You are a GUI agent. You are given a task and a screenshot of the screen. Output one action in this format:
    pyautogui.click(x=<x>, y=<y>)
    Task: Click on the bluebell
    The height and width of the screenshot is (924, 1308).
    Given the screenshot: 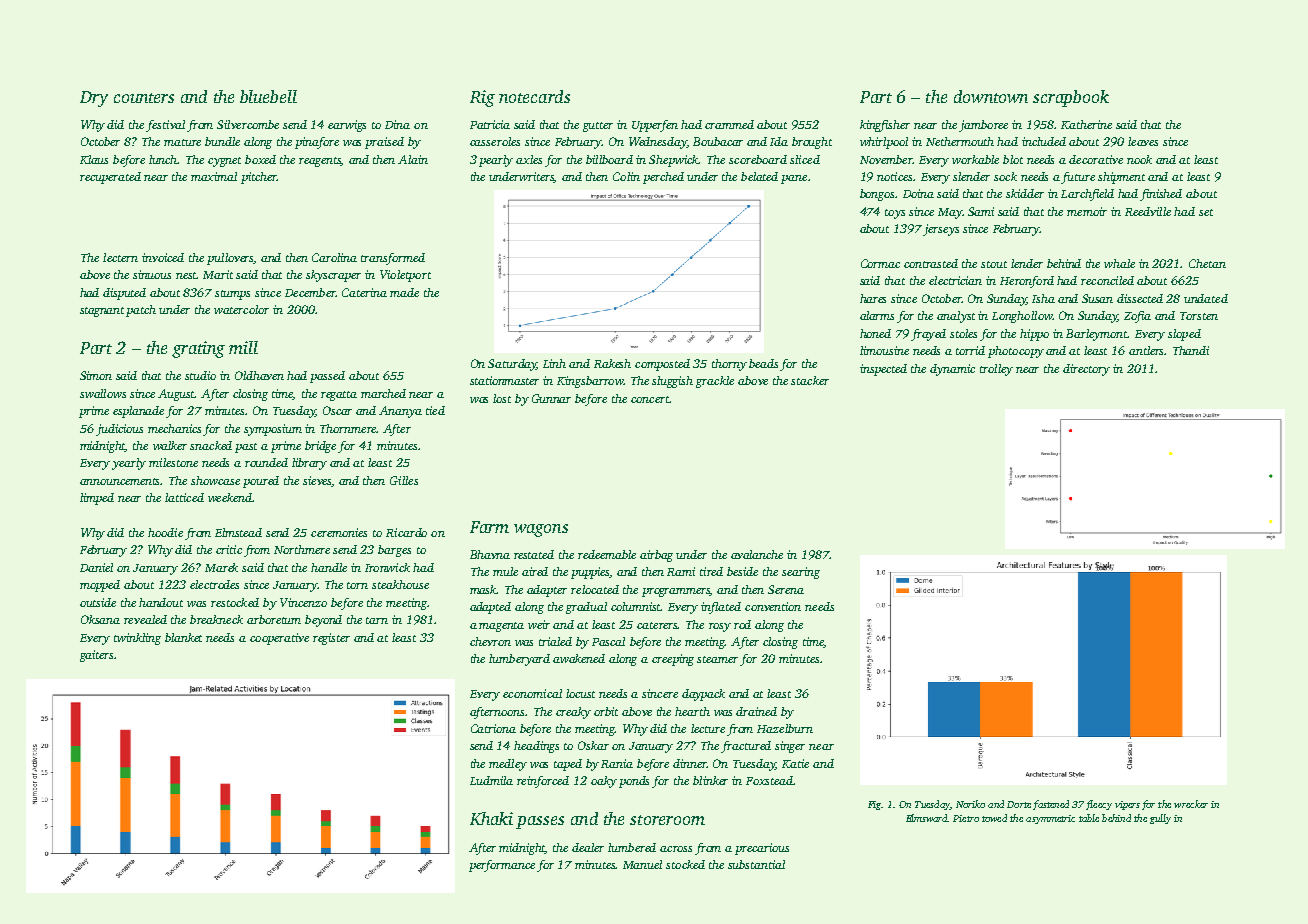 What is the action you would take?
    pyautogui.click(x=268, y=96)
